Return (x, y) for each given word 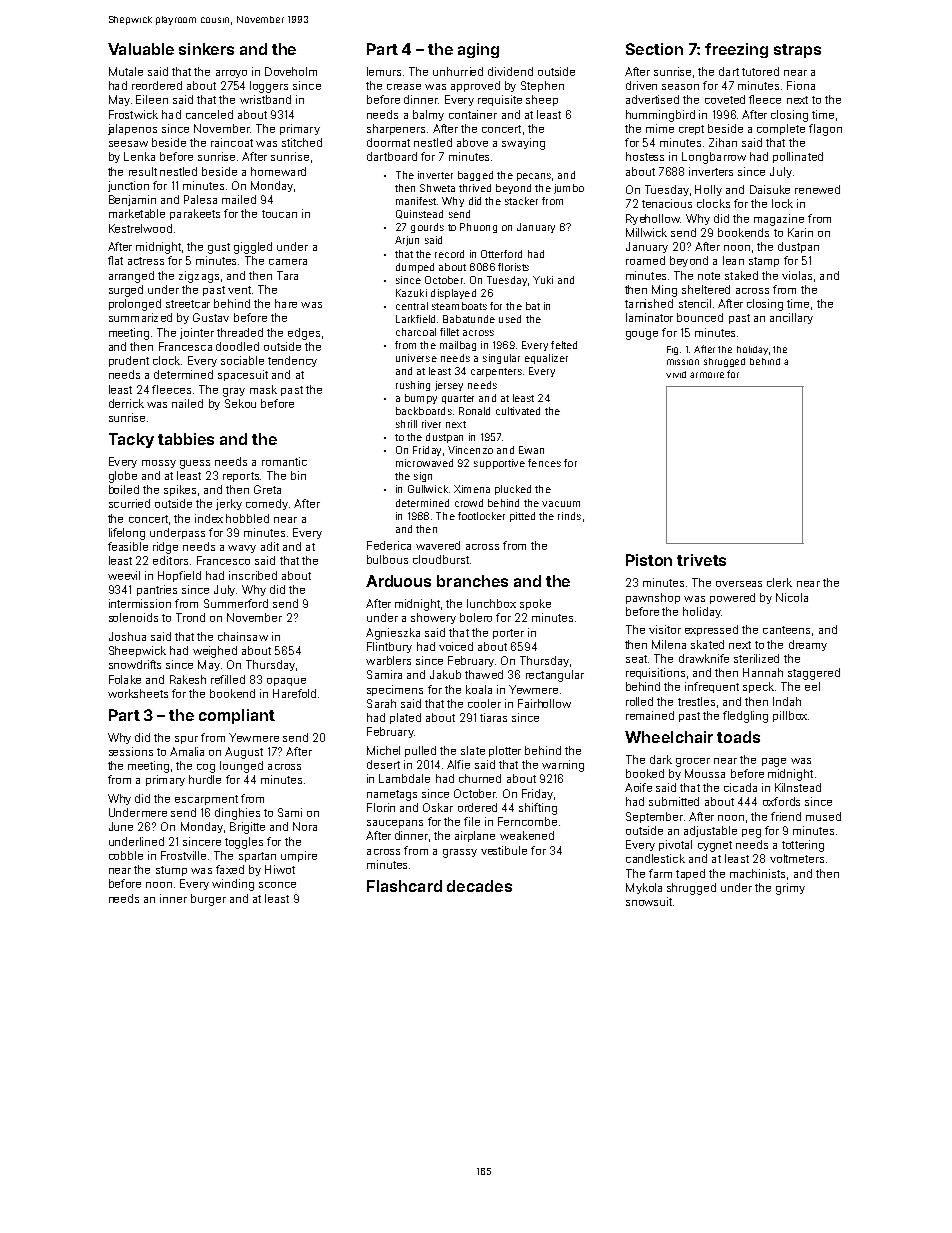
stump (171, 871)
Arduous (398, 581)
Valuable (141, 49)
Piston (649, 560)
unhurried (458, 71)
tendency (292, 361)
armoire (707, 375)
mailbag (458, 346)
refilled (228, 679)
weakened (527, 835)
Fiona (801, 85)
